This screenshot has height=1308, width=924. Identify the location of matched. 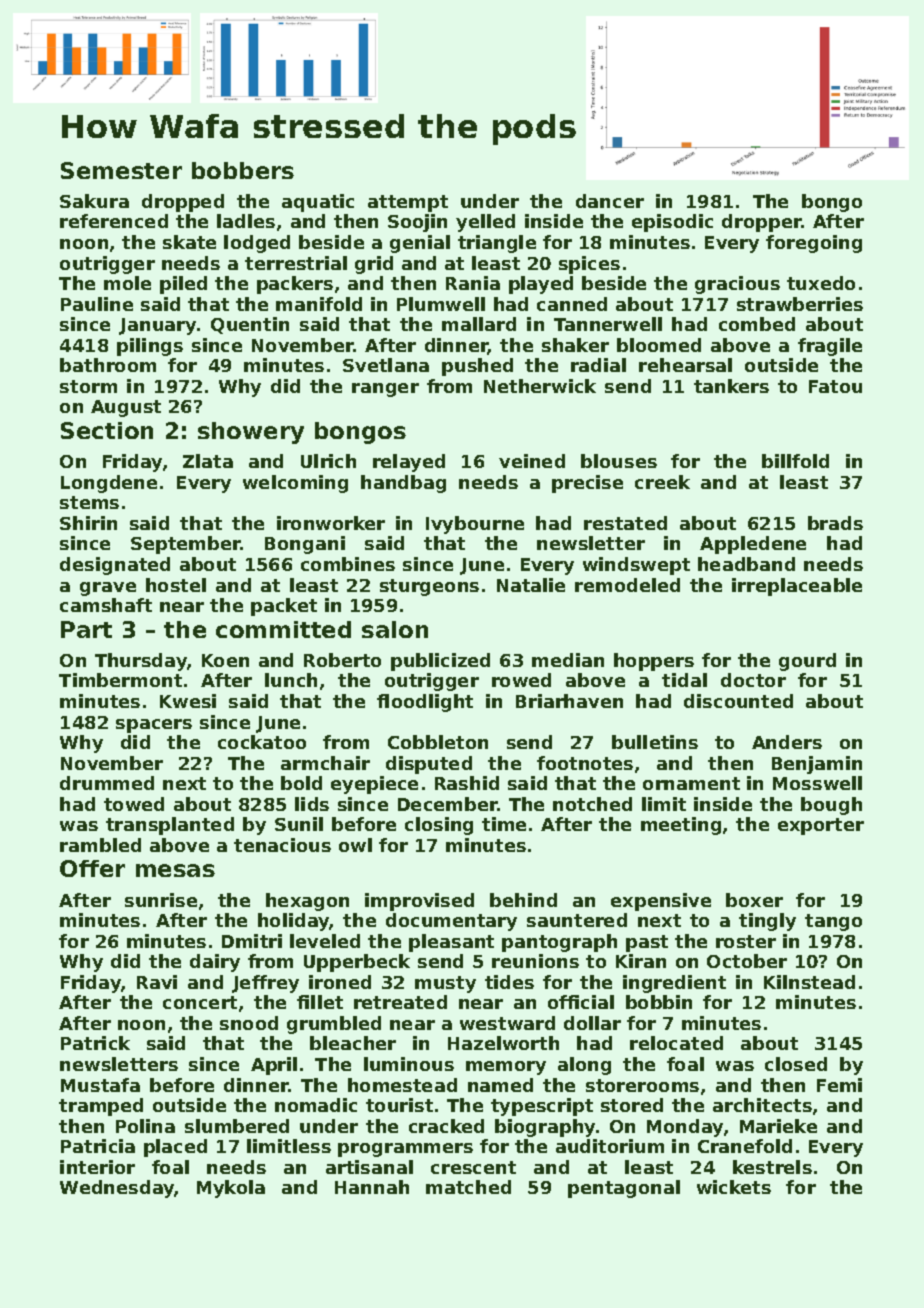
(468, 1187).
